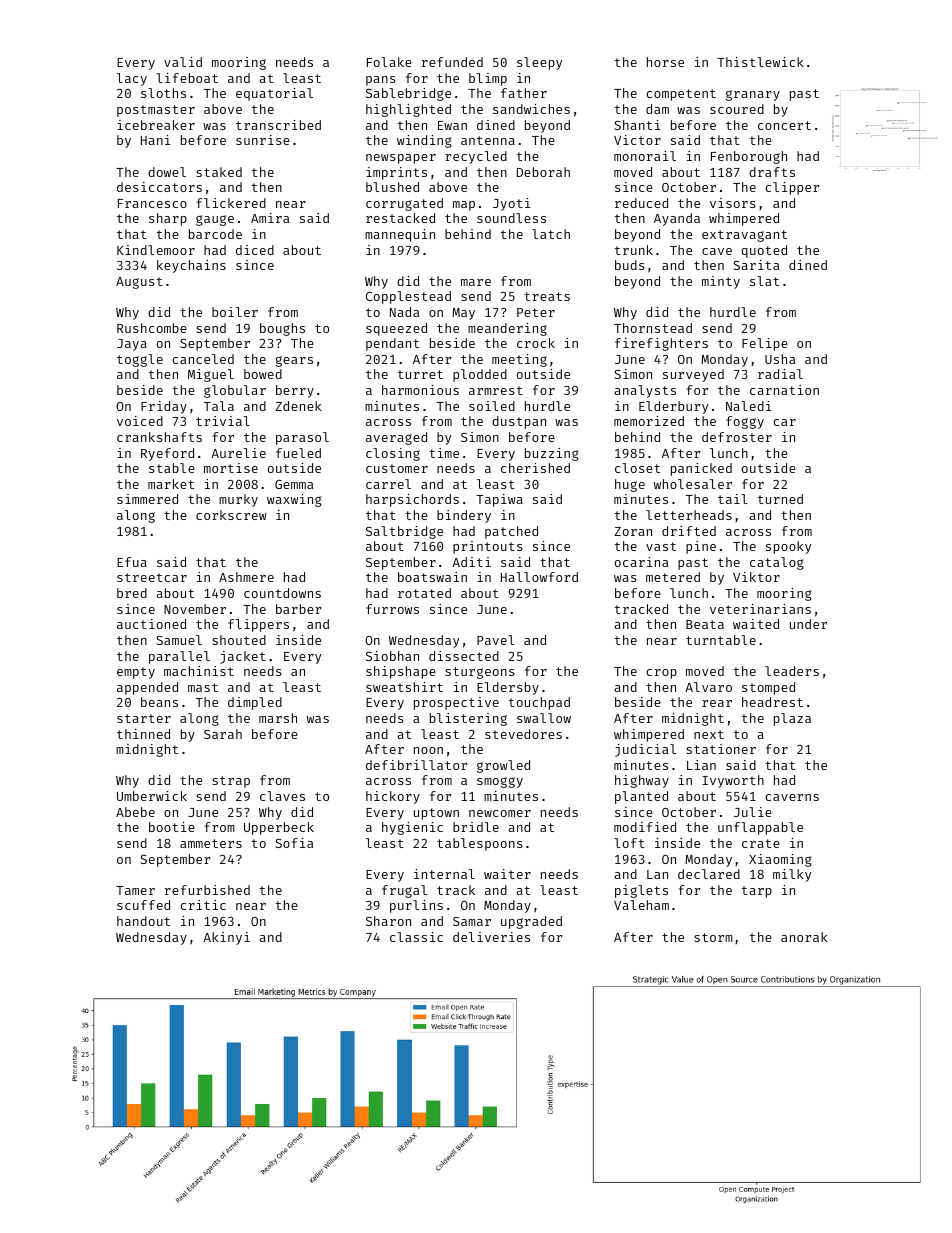 The width and height of the screenshot is (952, 1233). What do you see at coordinates (665, 62) in the screenshot?
I see `horse` at bounding box center [665, 62].
